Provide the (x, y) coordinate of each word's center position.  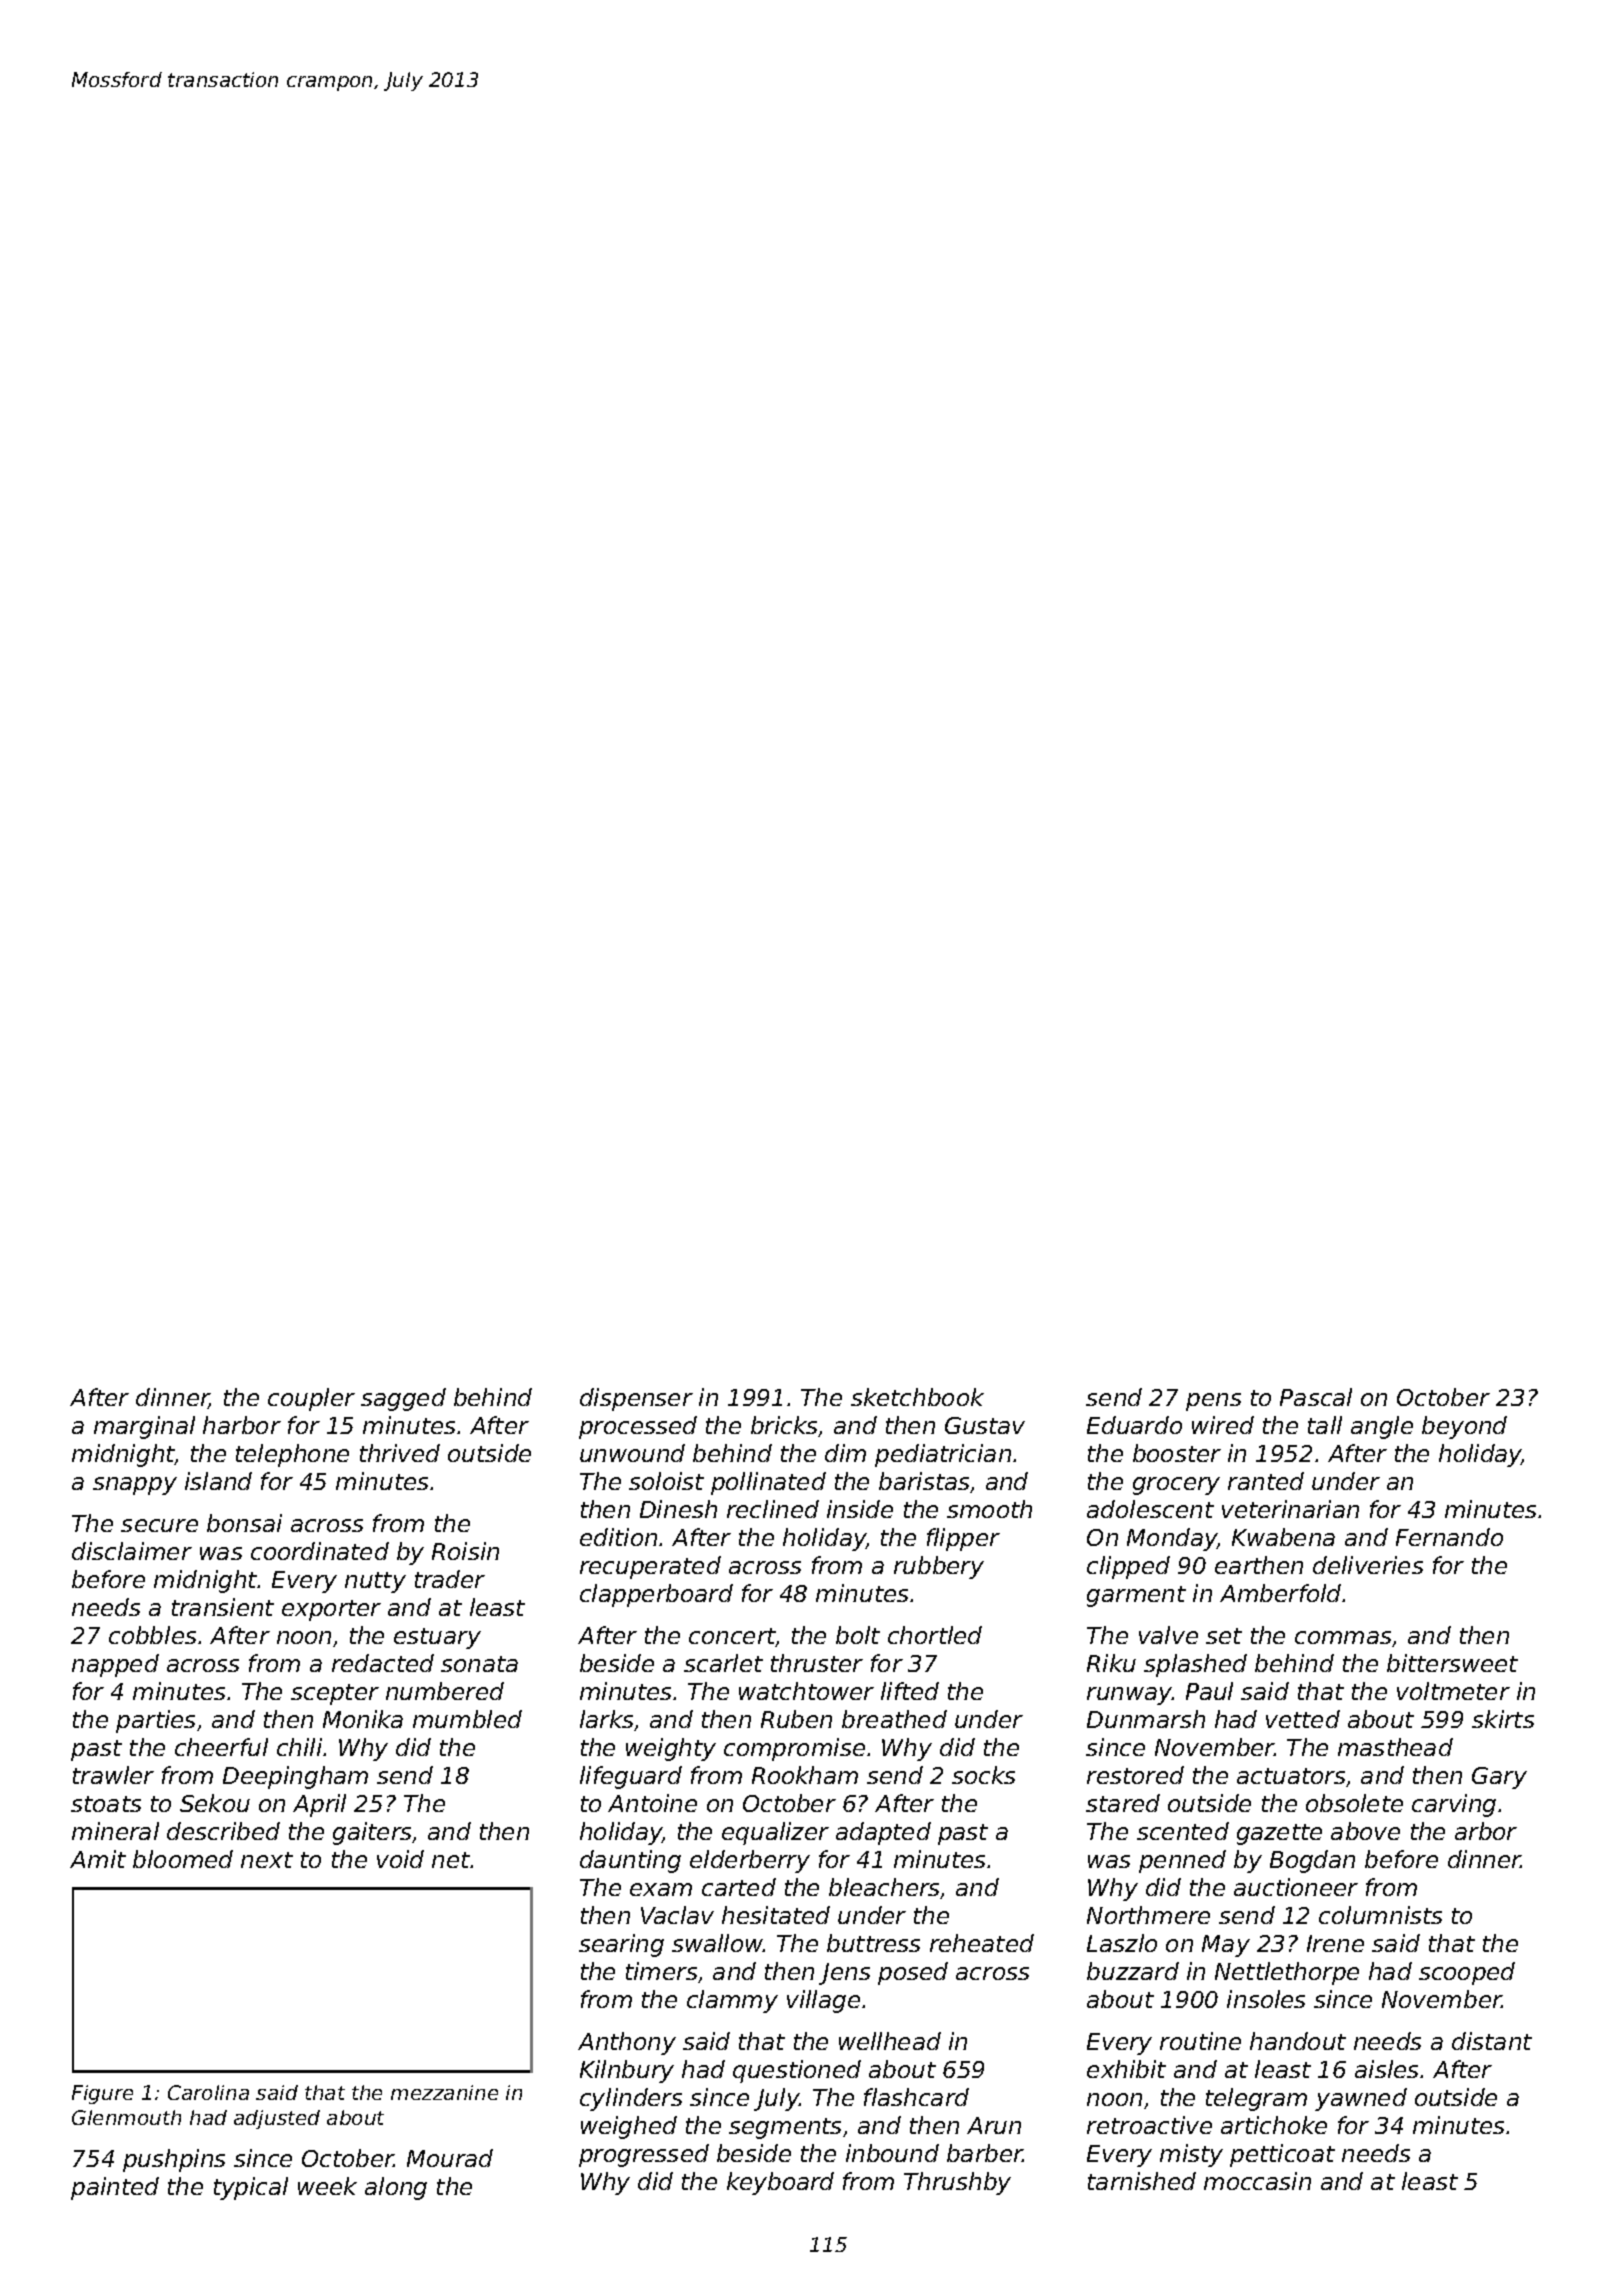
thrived (400, 1453)
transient (223, 1607)
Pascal (1316, 1397)
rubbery (939, 1567)
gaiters (372, 1833)
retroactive (1149, 2125)
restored (1135, 1775)
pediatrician (943, 1455)
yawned (1361, 2099)
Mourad (450, 2158)
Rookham (805, 1775)
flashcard (916, 2097)
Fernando (1449, 1537)
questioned (797, 2071)
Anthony (627, 2043)
